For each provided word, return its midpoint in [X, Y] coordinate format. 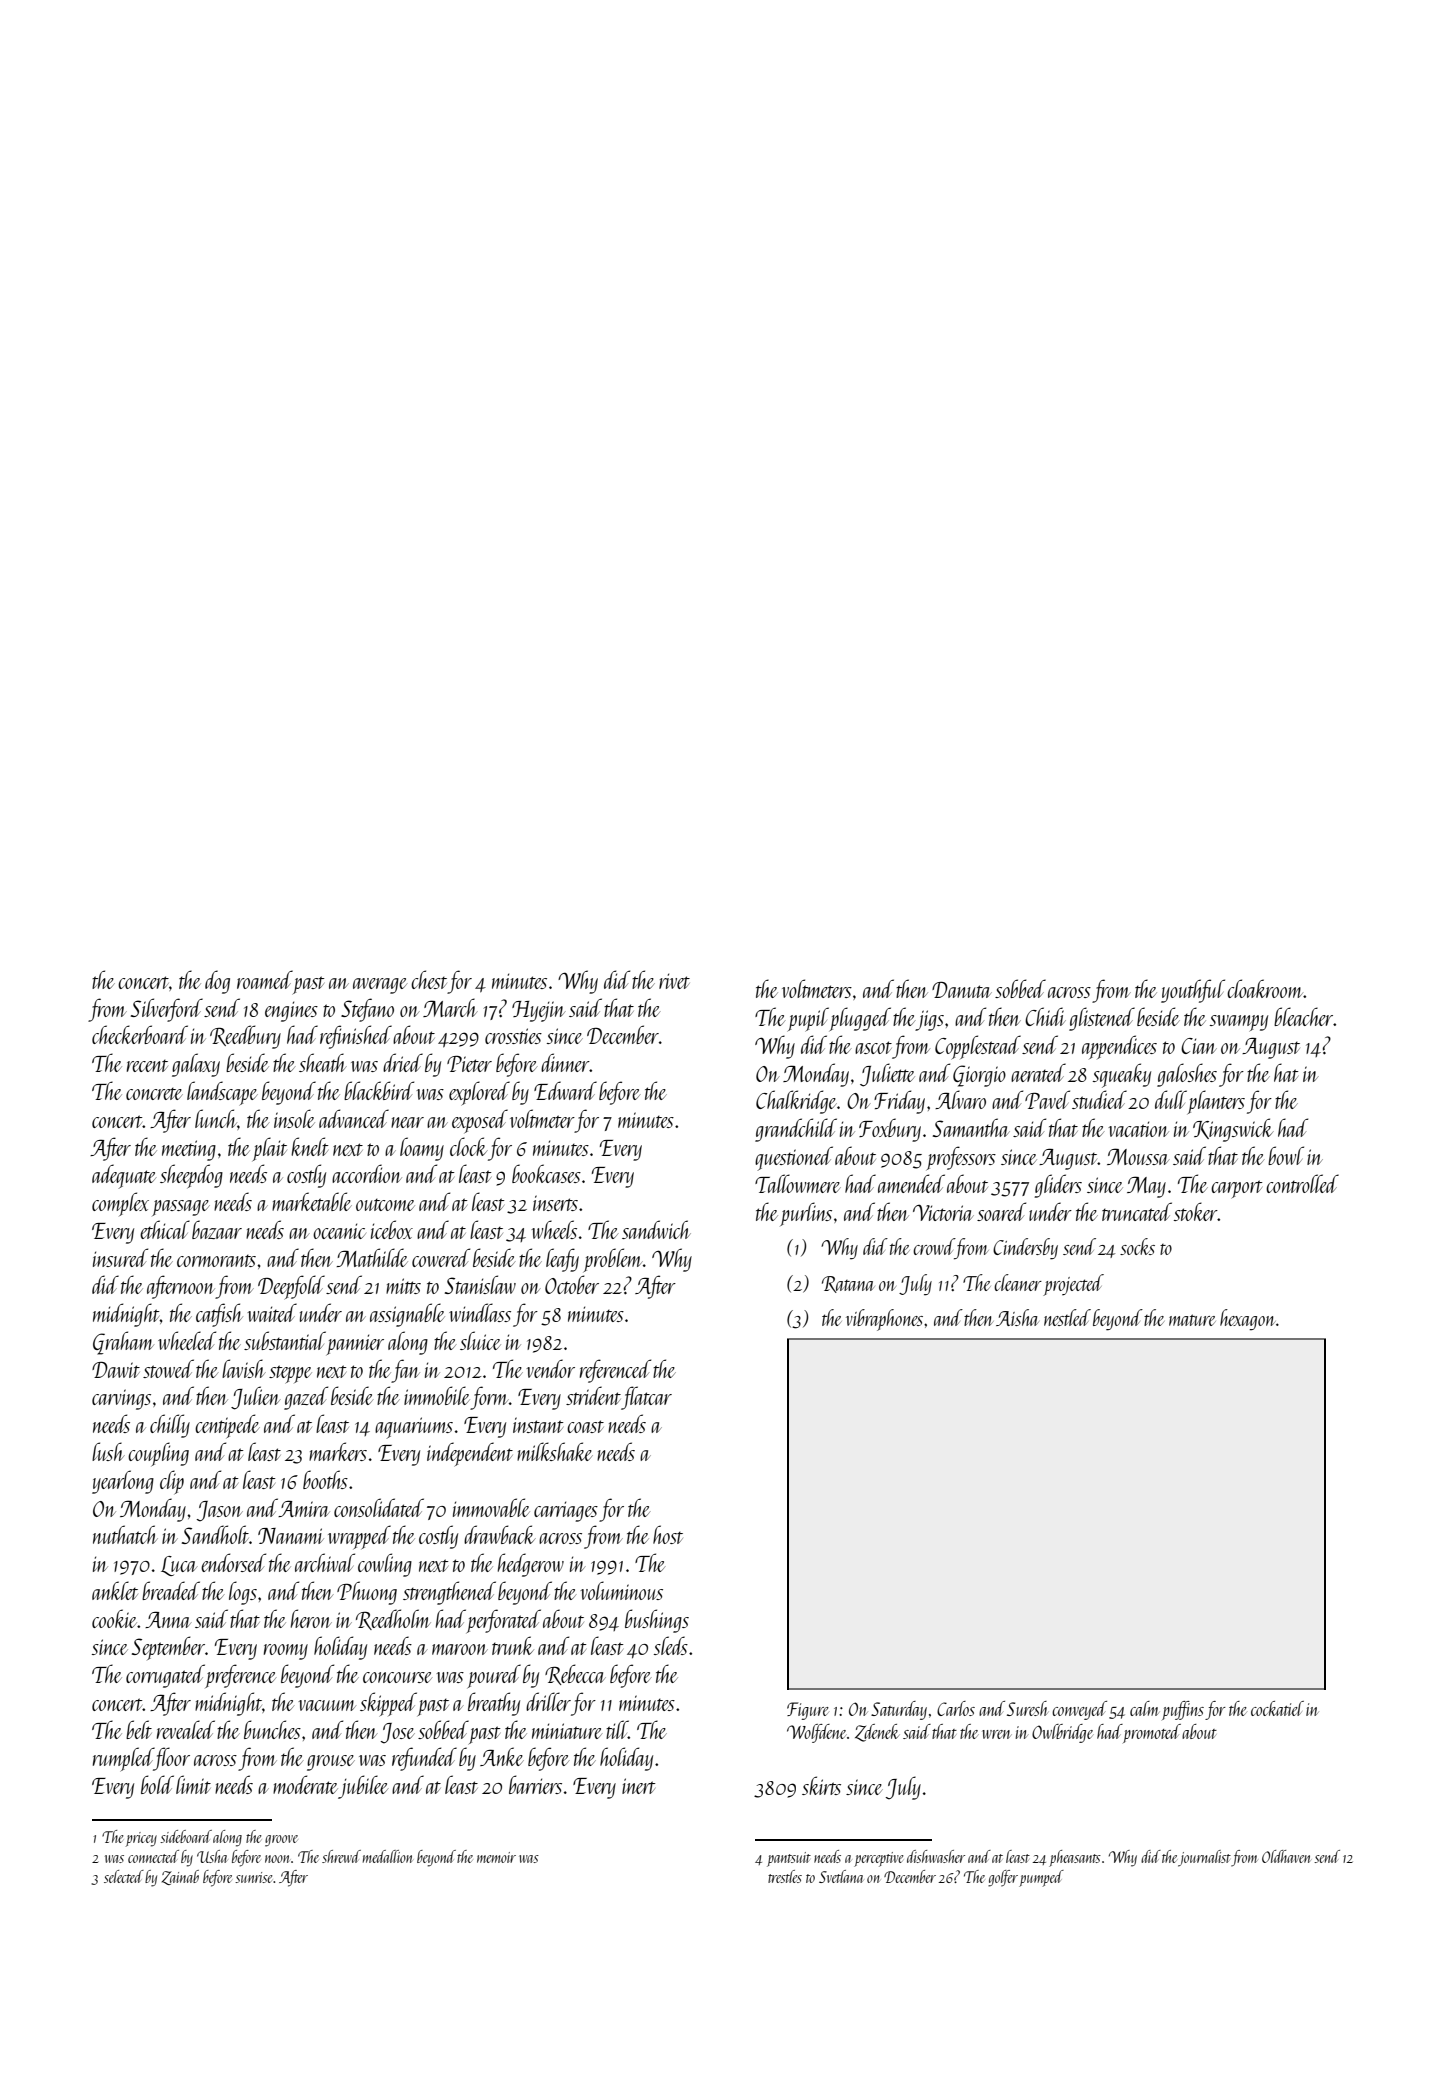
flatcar [646, 1398]
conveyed [1079, 1710]
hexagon [1248, 1320]
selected [124, 1876]
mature [1192, 1320]
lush [108, 1451]
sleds [671, 1645]
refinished [356, 1037]
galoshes [1187, 1075]
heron [311, 1618]
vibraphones [884, 1320]
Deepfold [291, 1287]
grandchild [796, 1130]
